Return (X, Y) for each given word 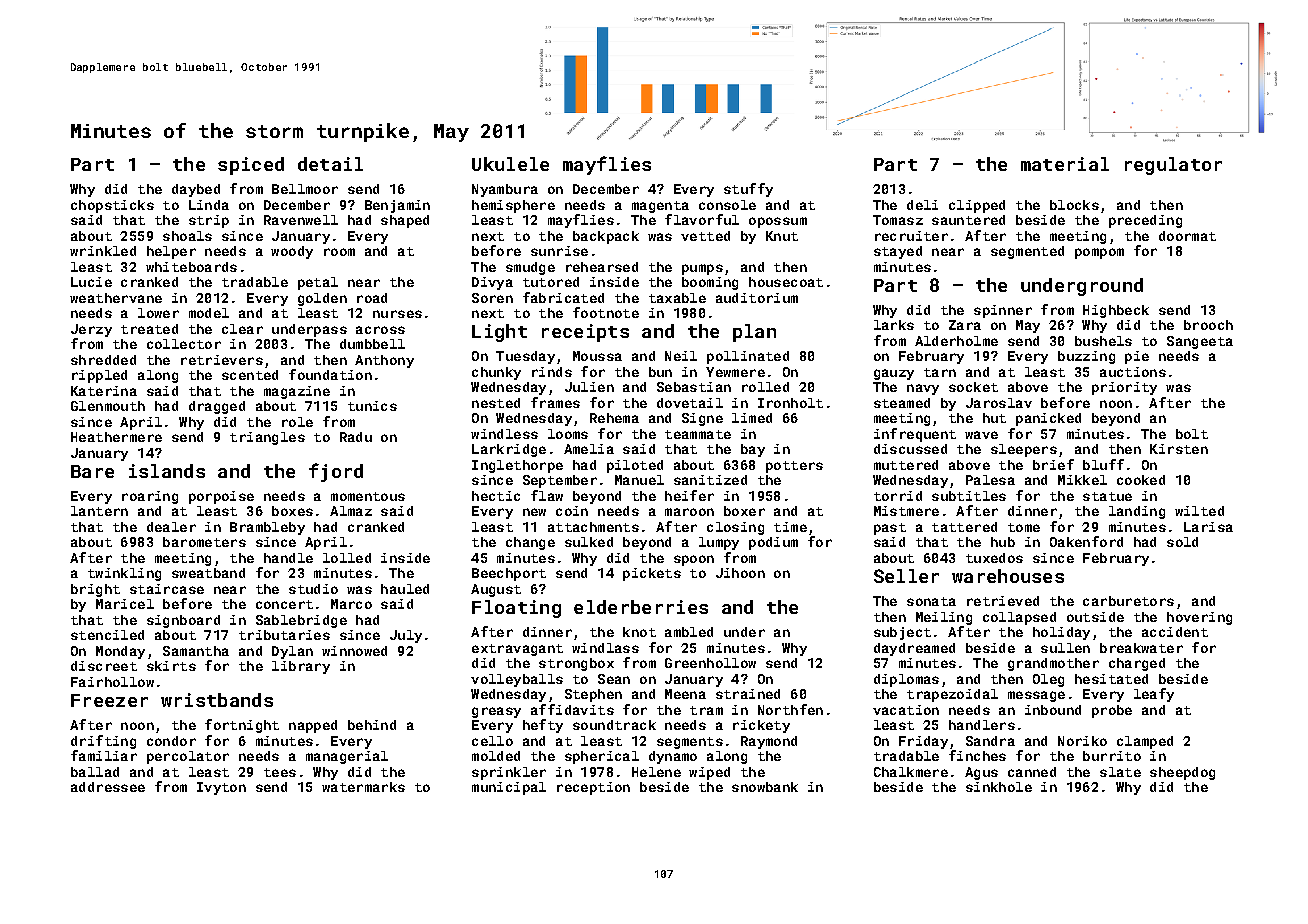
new (534, 512)
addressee (108, 787)
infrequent (915, 435)
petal (318, 283)
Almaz (351, 511)
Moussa (597, 356)
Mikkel (1082, 480)
